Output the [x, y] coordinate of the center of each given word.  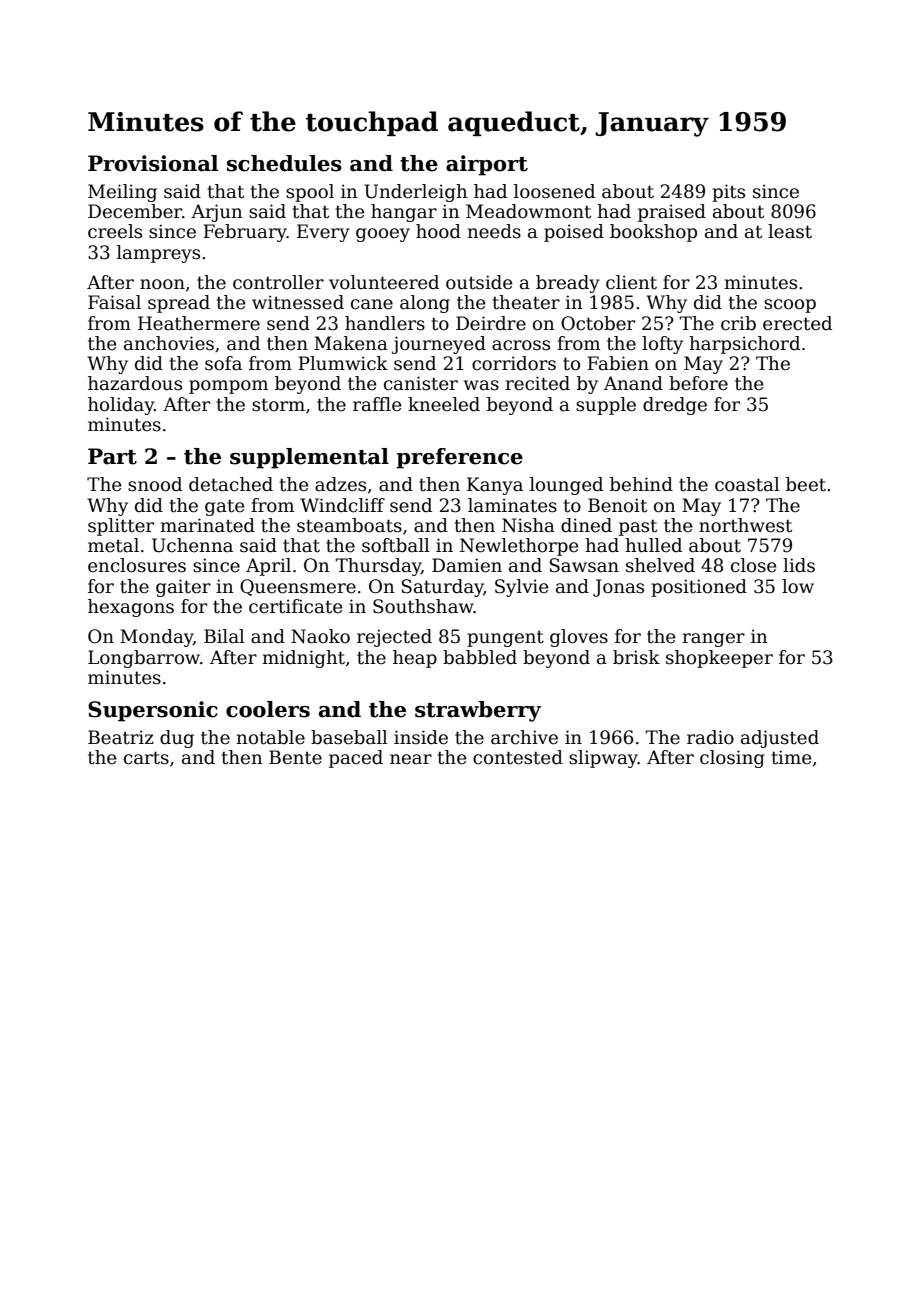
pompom [228, 387]
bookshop [653, 233]
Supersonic [153, 711]
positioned [699, 588]
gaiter [183, 588]
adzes [340, 484]
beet [806, 484]
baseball [349, 737]
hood [438, 231]
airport [487, 165]
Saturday [443, 588]
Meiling [122, 193]
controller [278, 282]
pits [728, 193]
